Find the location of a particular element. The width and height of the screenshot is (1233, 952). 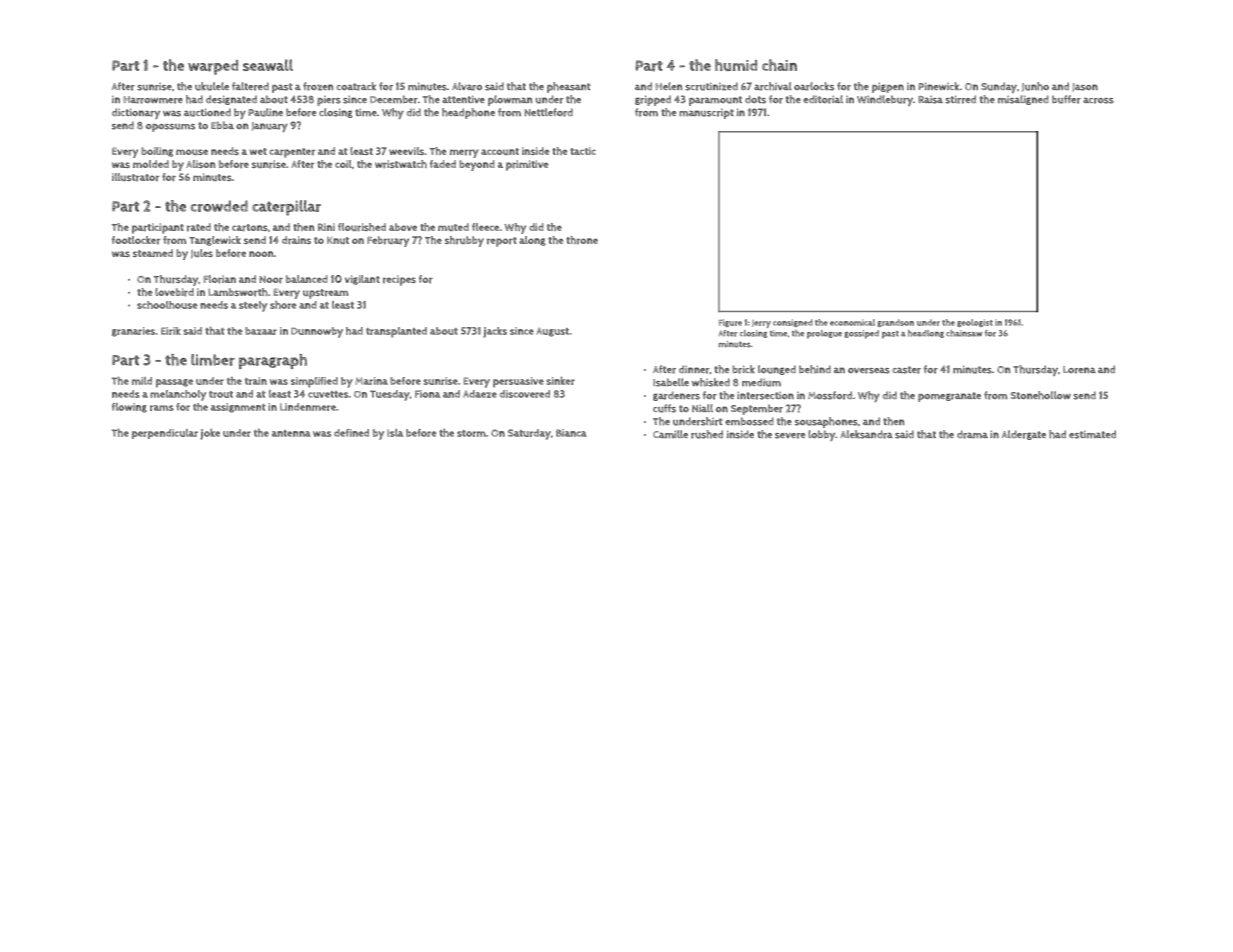

humid is located at coordinates (736, 65).
